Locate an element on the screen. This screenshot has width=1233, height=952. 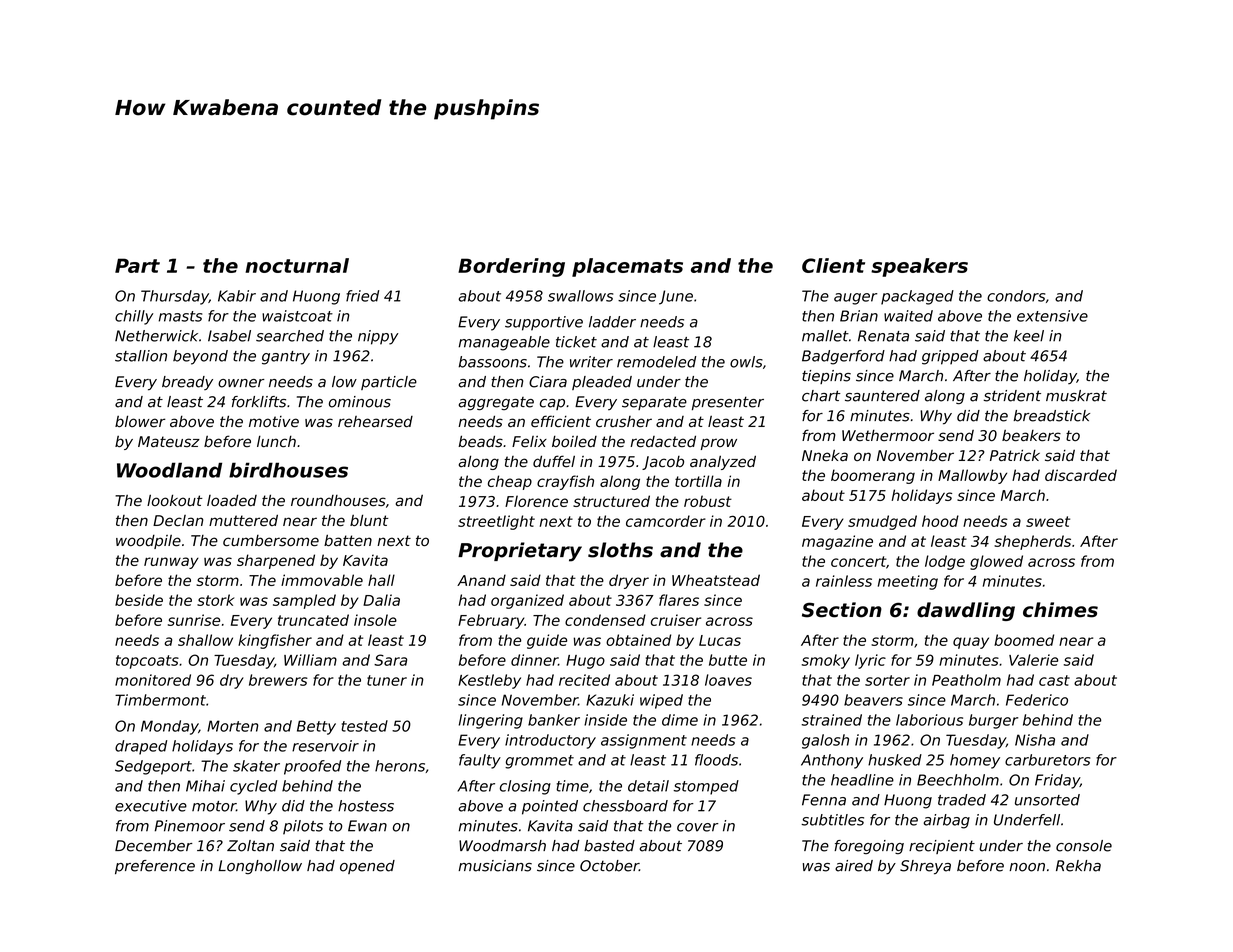
cast is located at coordinates (1054, 680).
